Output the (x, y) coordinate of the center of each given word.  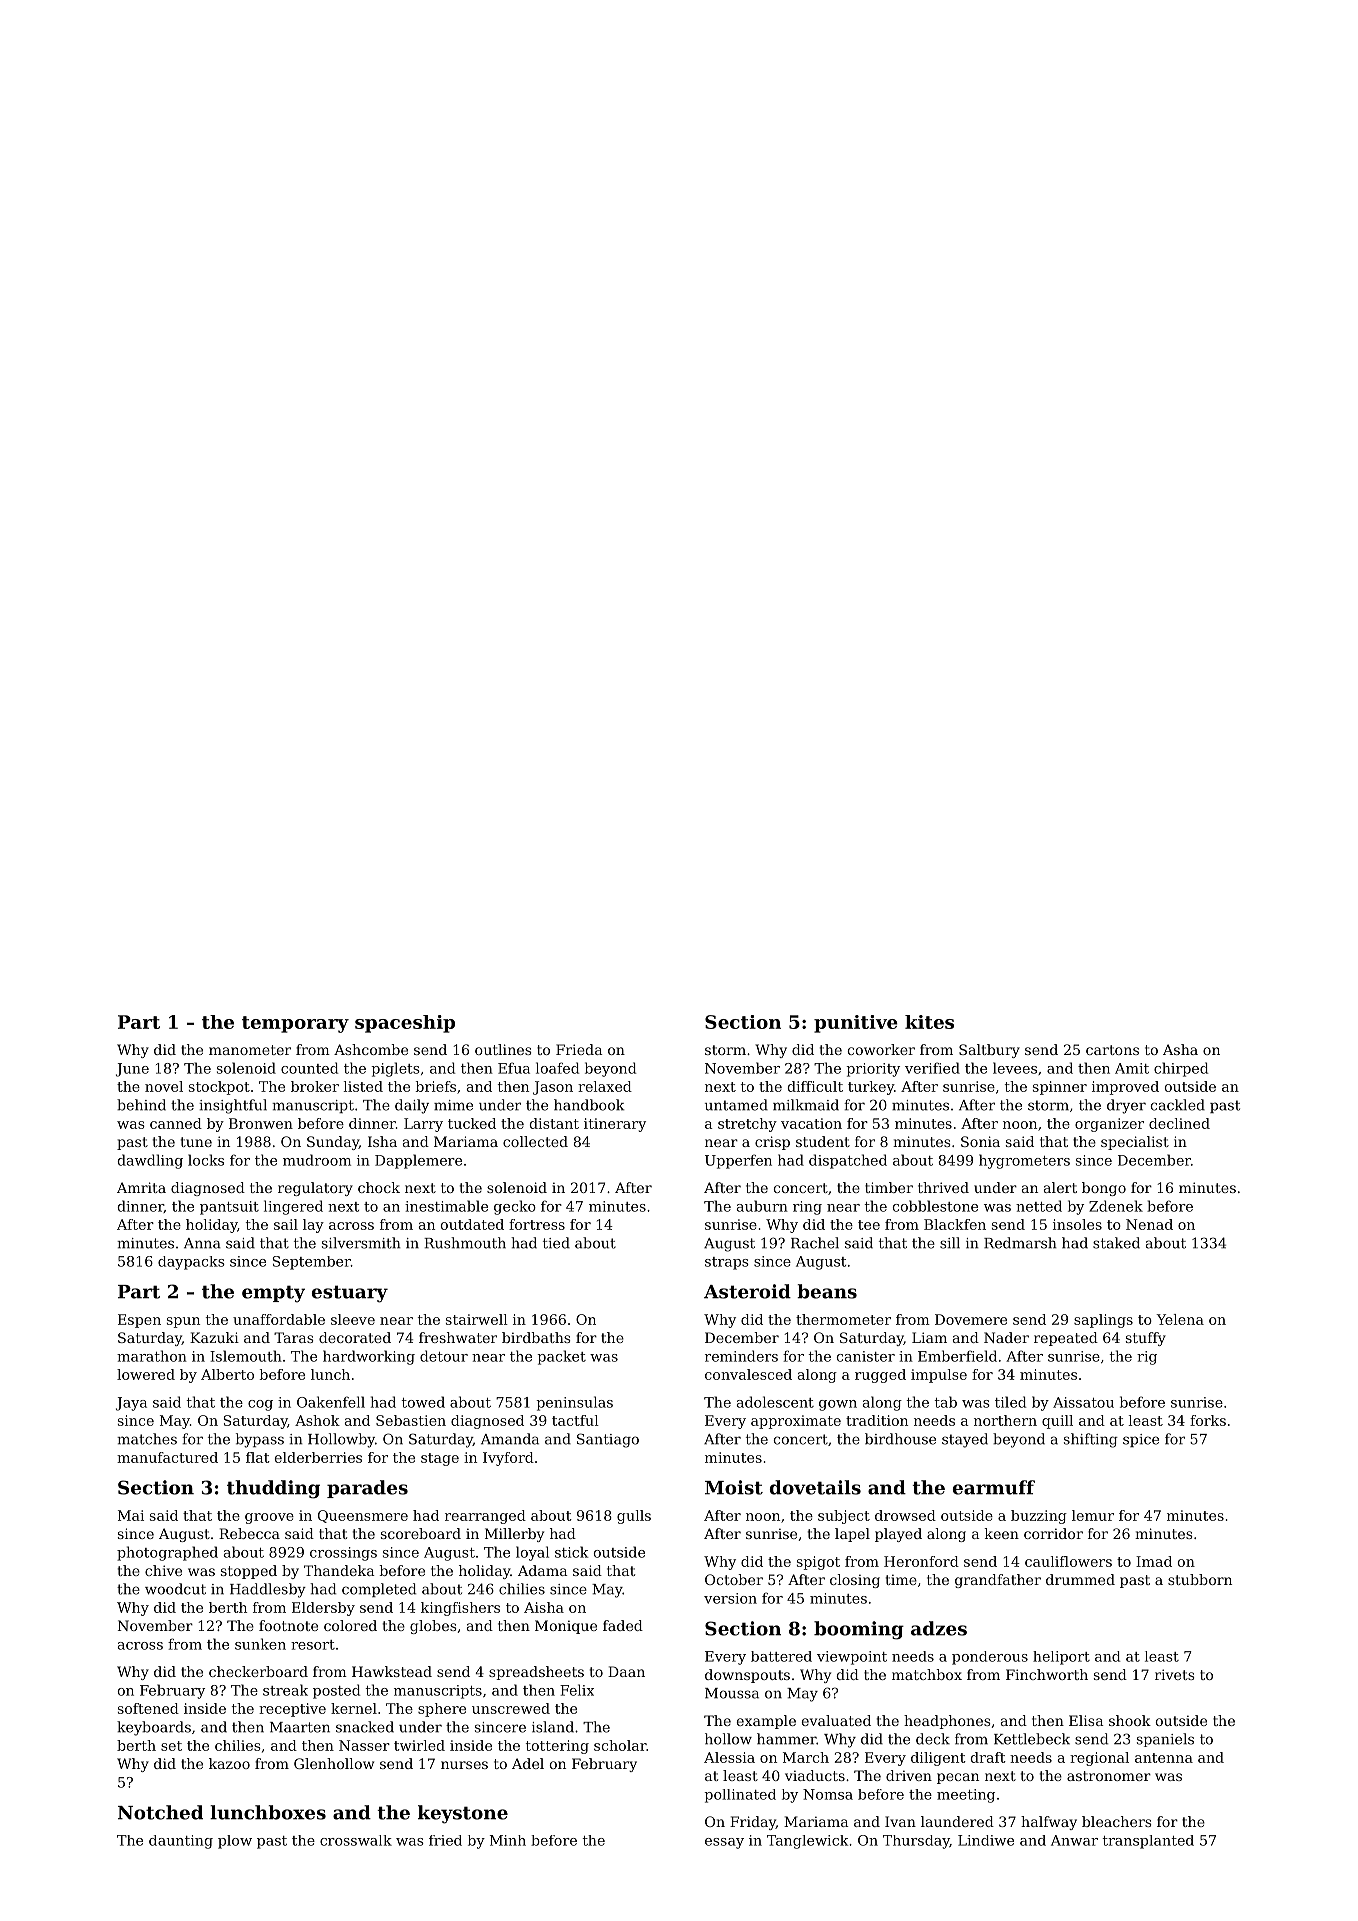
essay (724, 1843)
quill (1057, 1422)
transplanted (1148, 1842)
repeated (1066, 1339)
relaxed (605, 1086)
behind (141, 1105)
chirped (1181, 1069)
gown (838, 1405)
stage (440, 1459)
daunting (181, 1842)
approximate (796, 1422)
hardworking (369, 1357)
